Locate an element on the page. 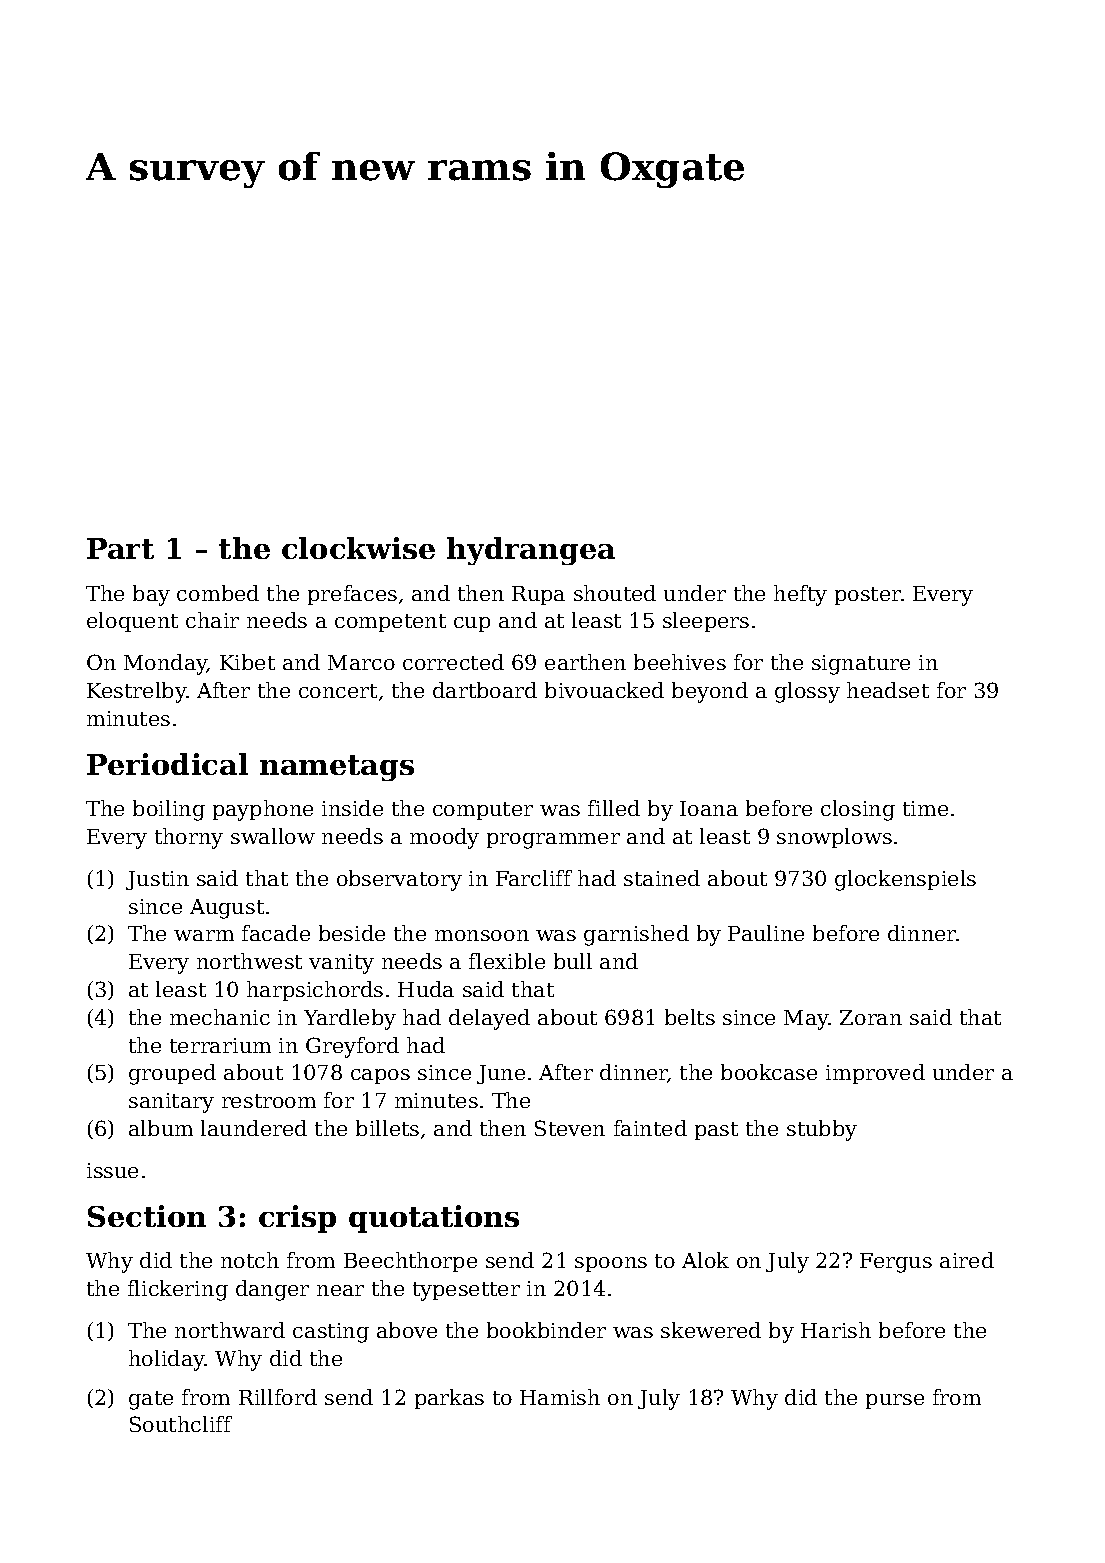  chair is located at coordinates (212, 620).
